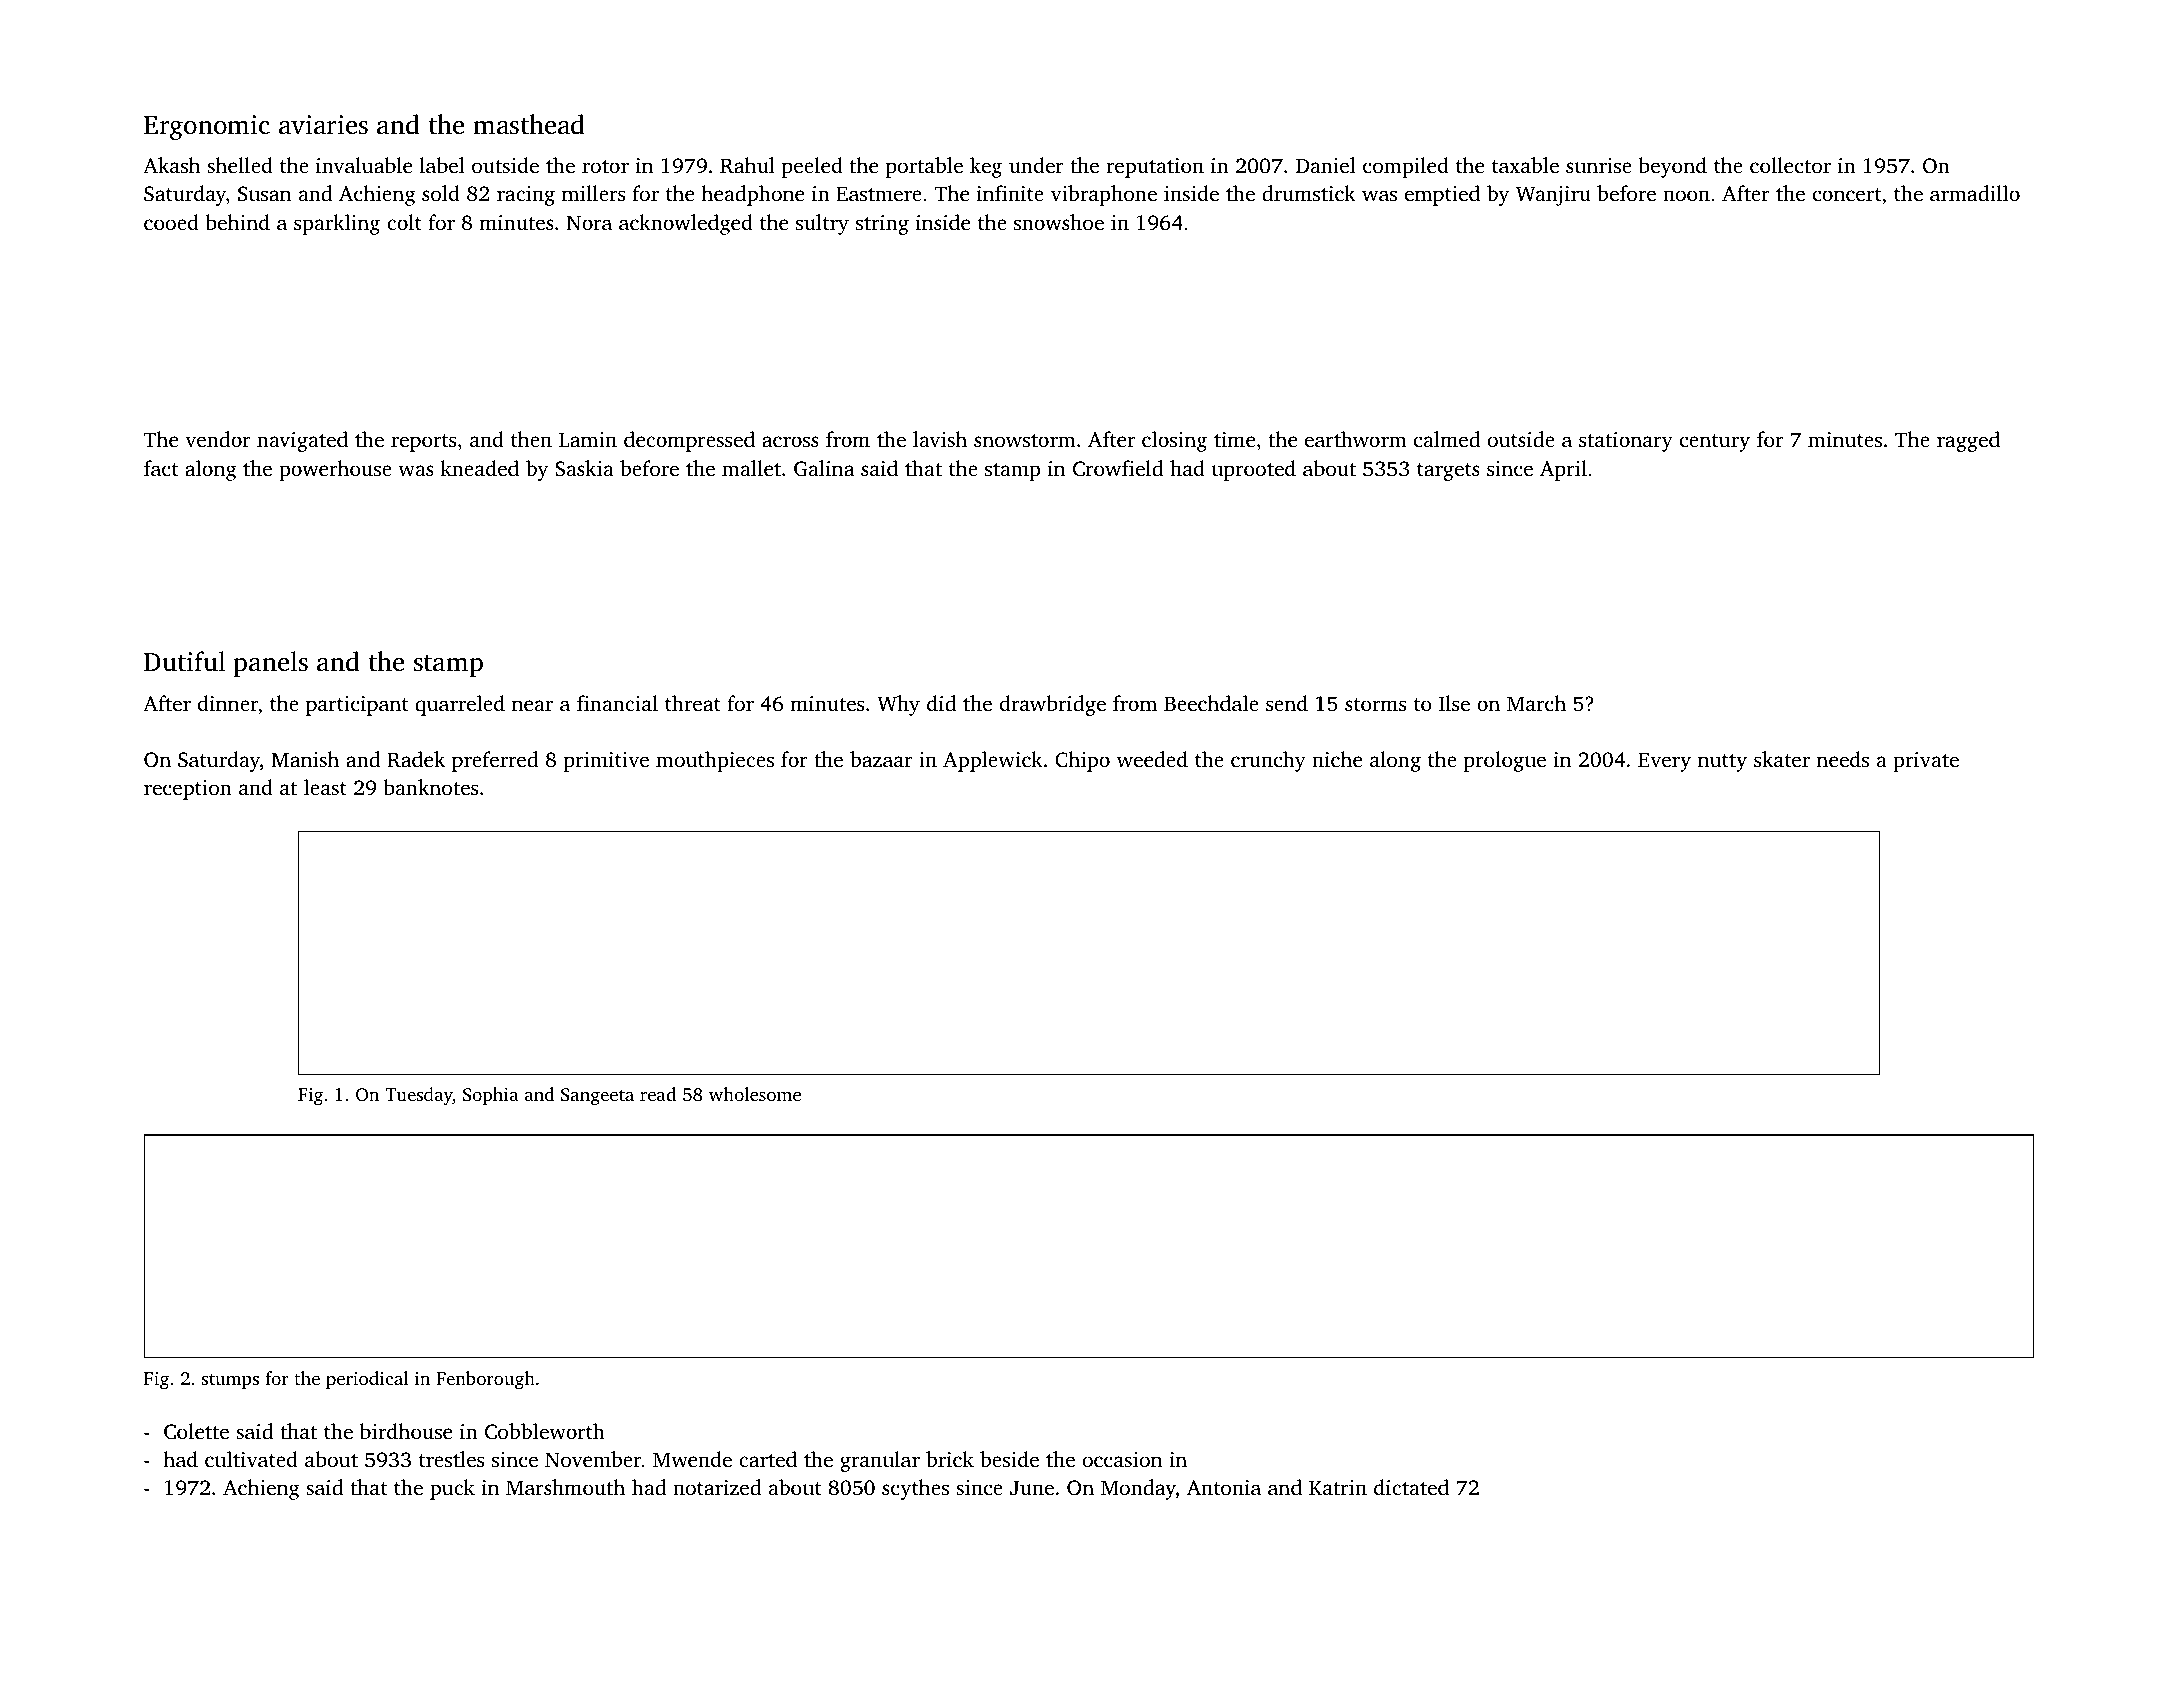  Describe the element at coordinates (452, 1489) in the page. I see `puck` at that location.
